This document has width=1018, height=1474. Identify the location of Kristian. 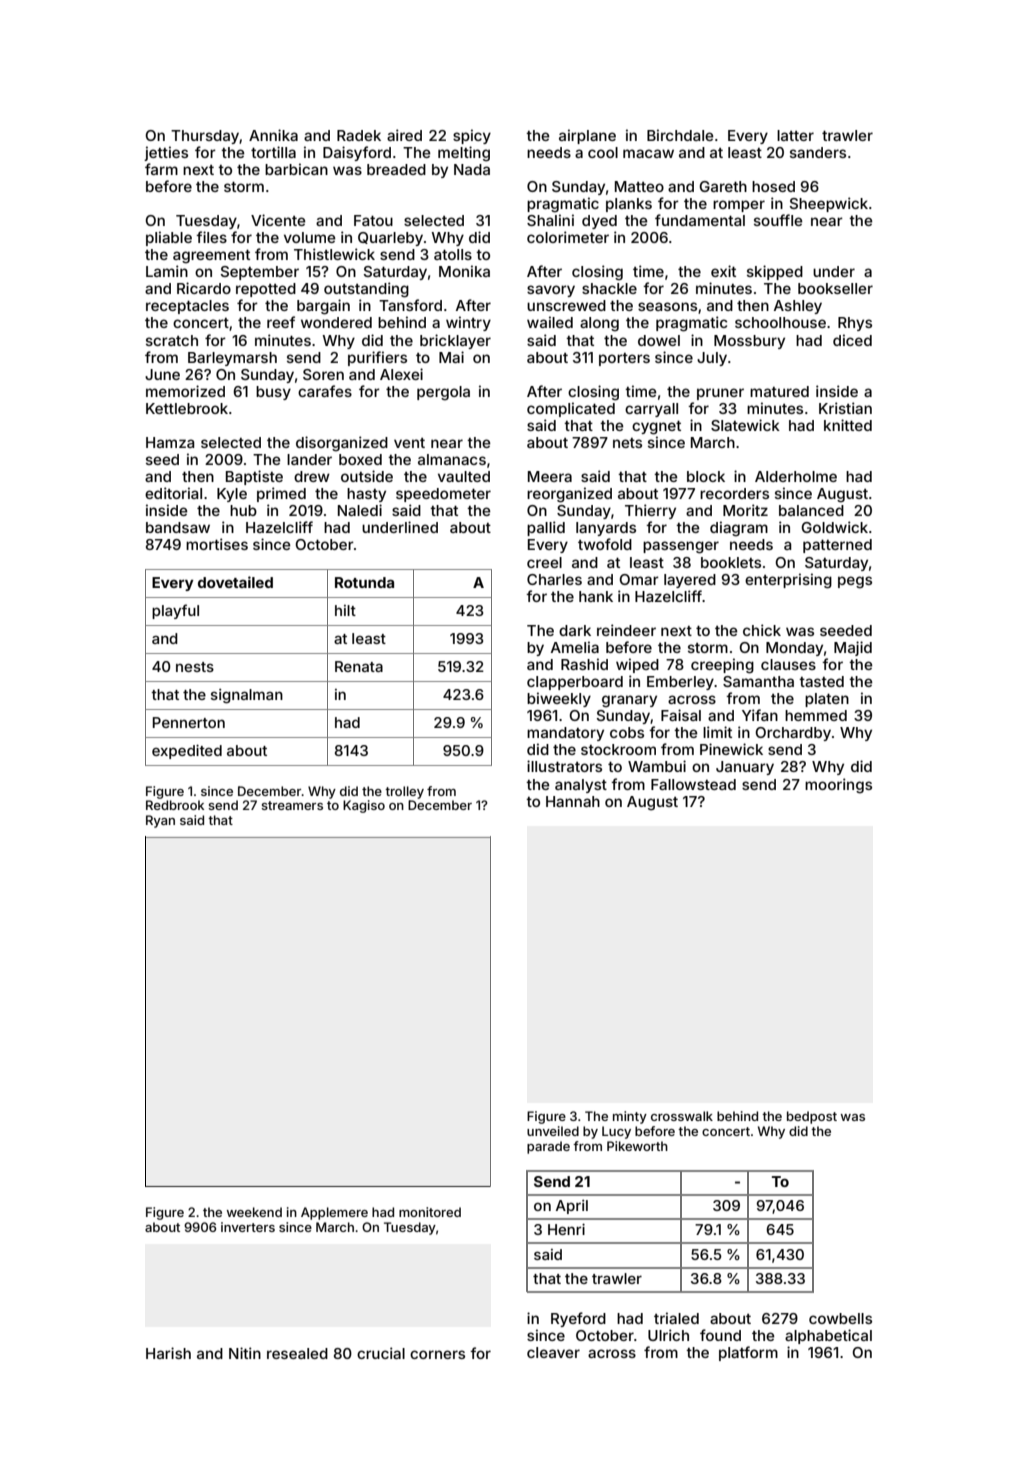
(845, 408).
